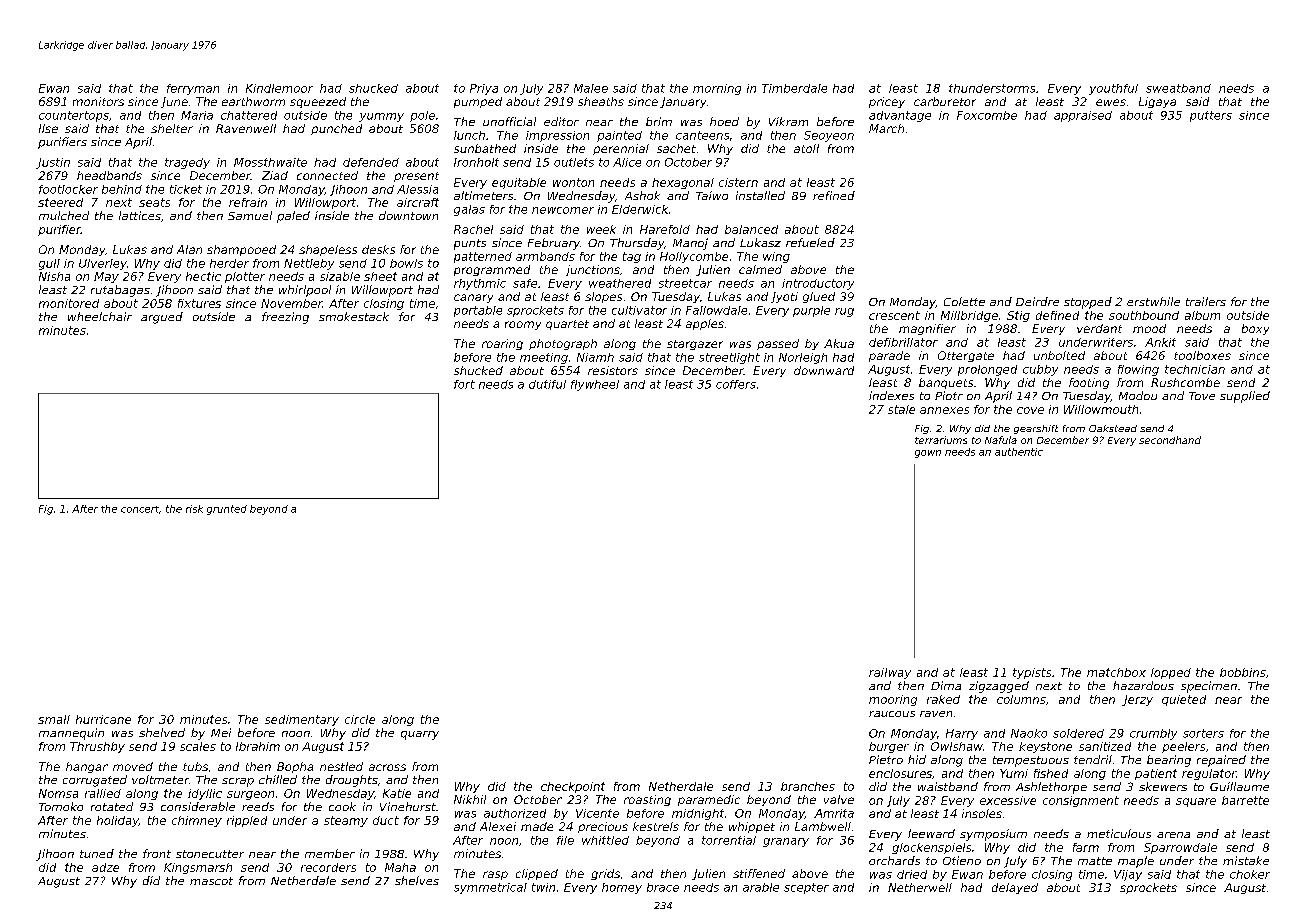  What do you see at coordinates (1206, 301) in the screenshot?
I see `trailers` at bounding box center [1206, 301].
